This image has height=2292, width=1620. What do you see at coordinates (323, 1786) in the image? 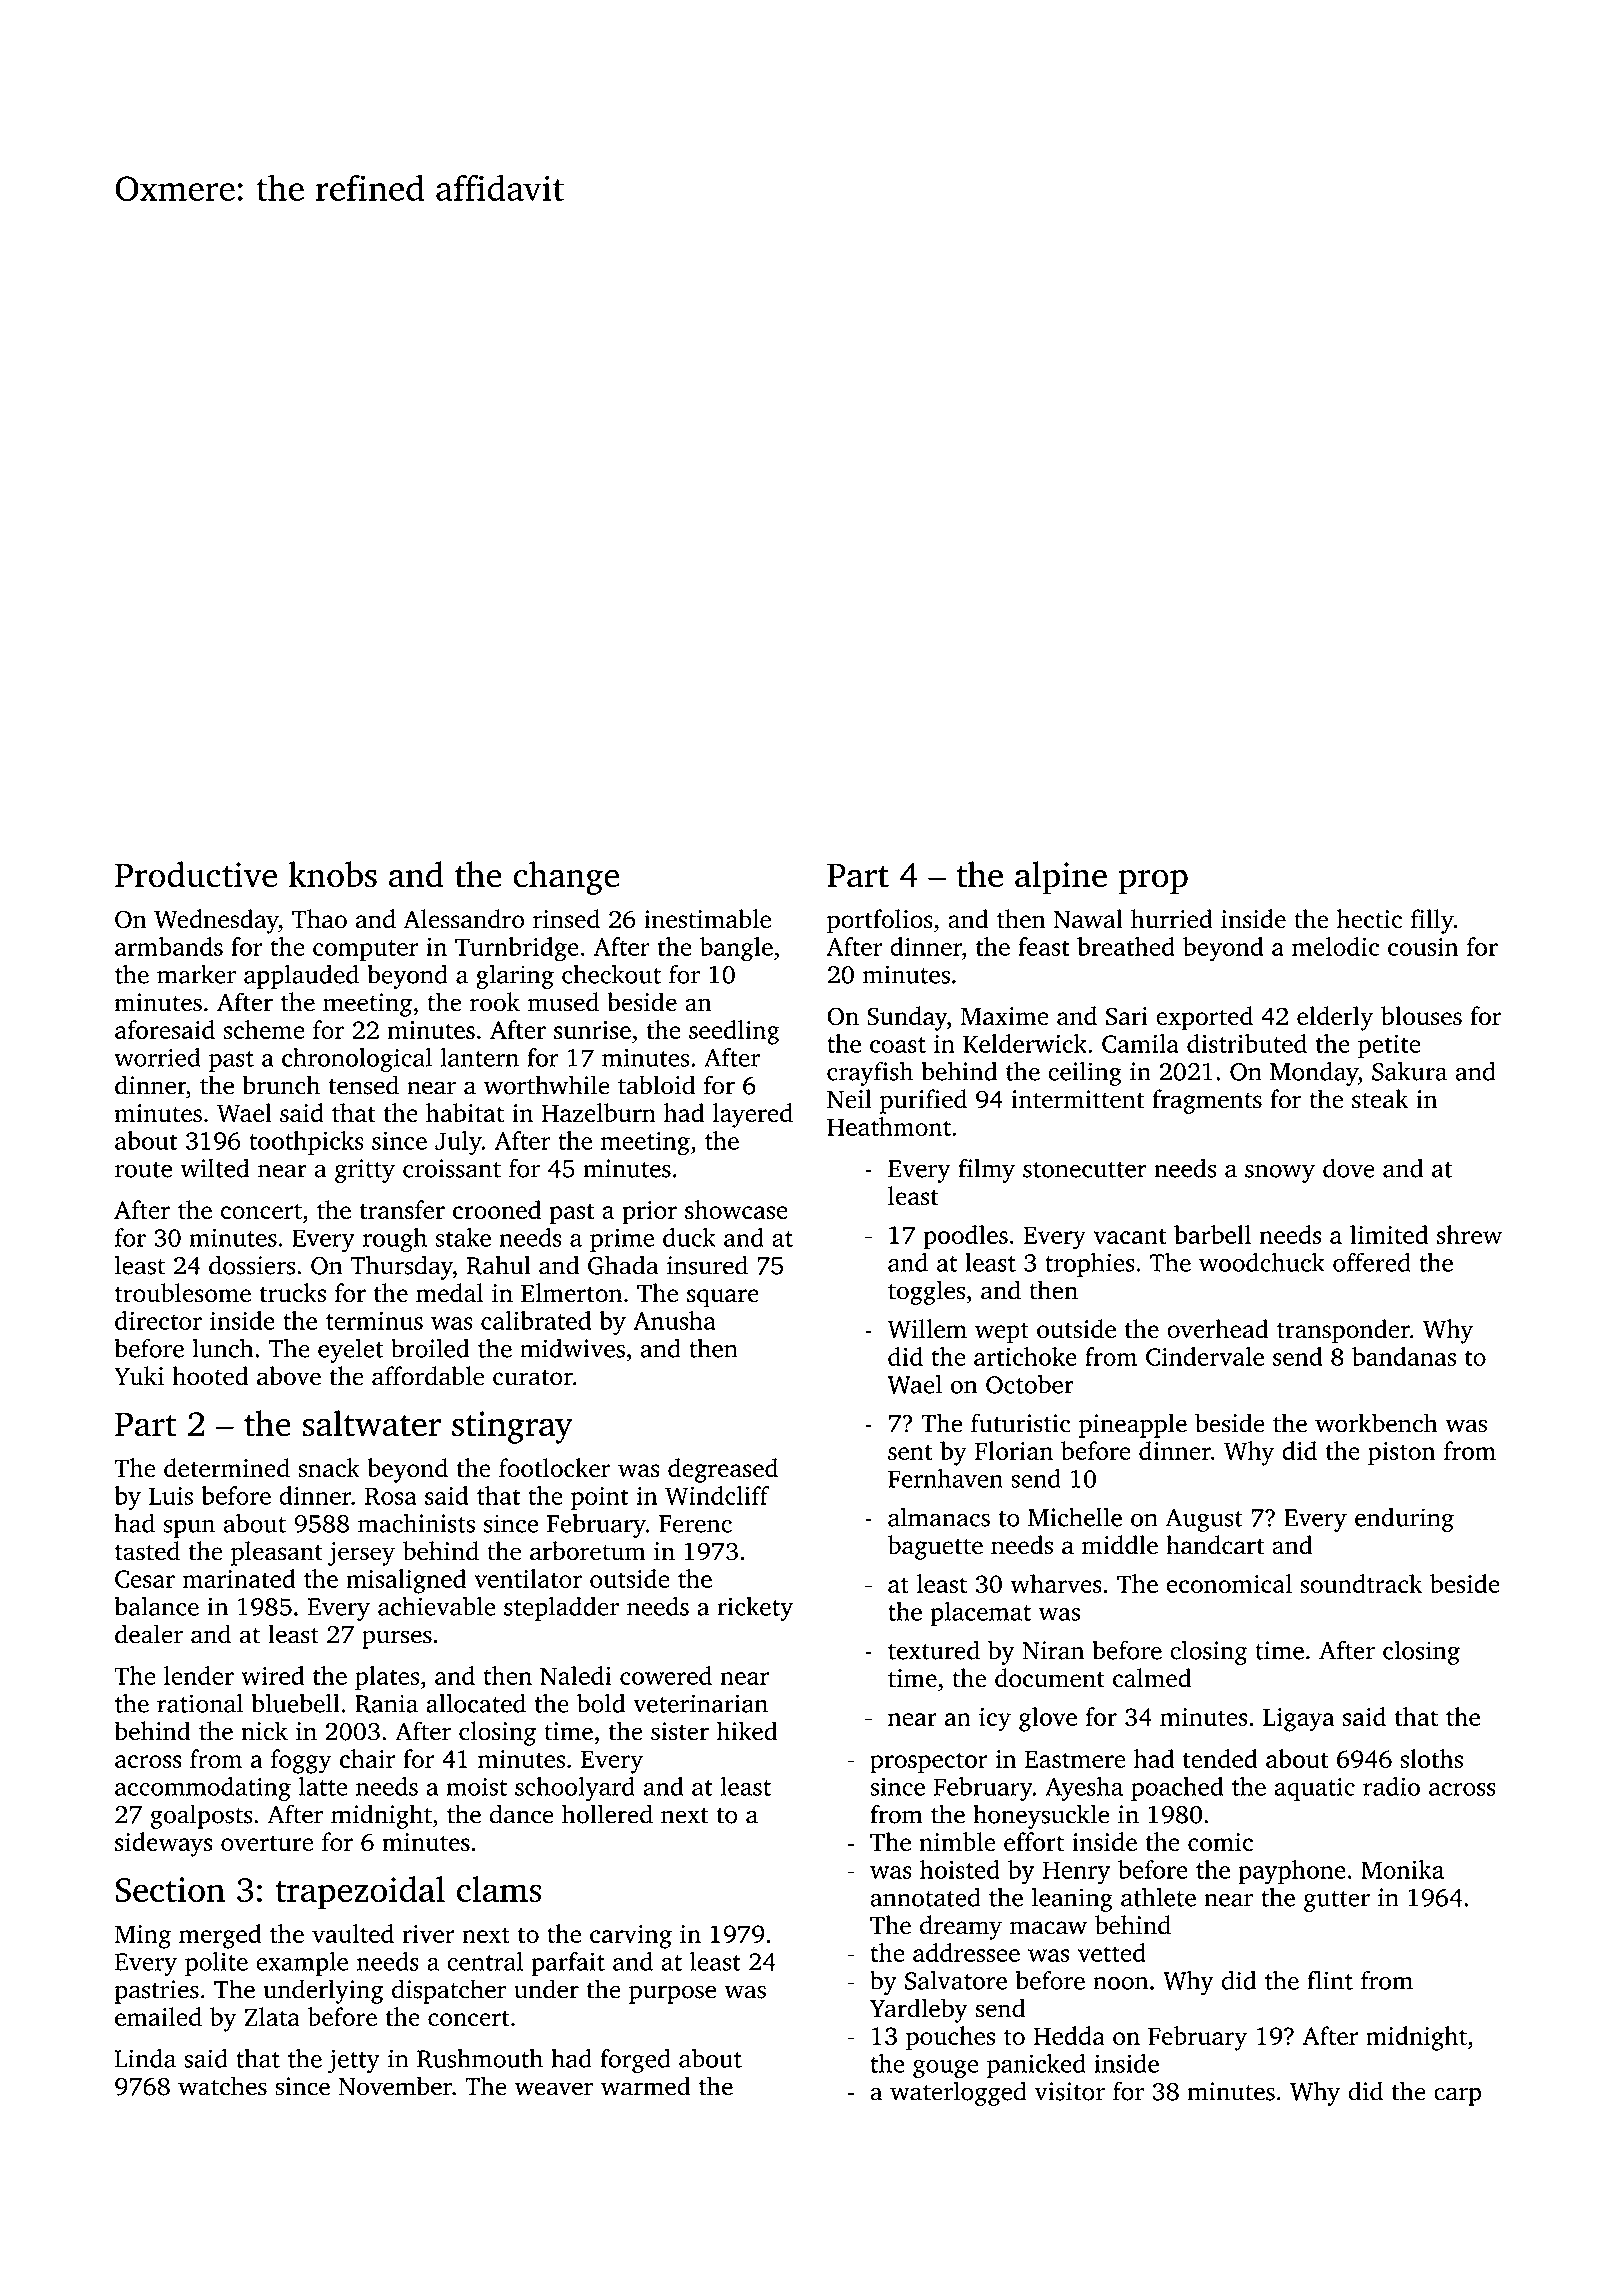
I see `latte` at bounding box center [323, 1786].
